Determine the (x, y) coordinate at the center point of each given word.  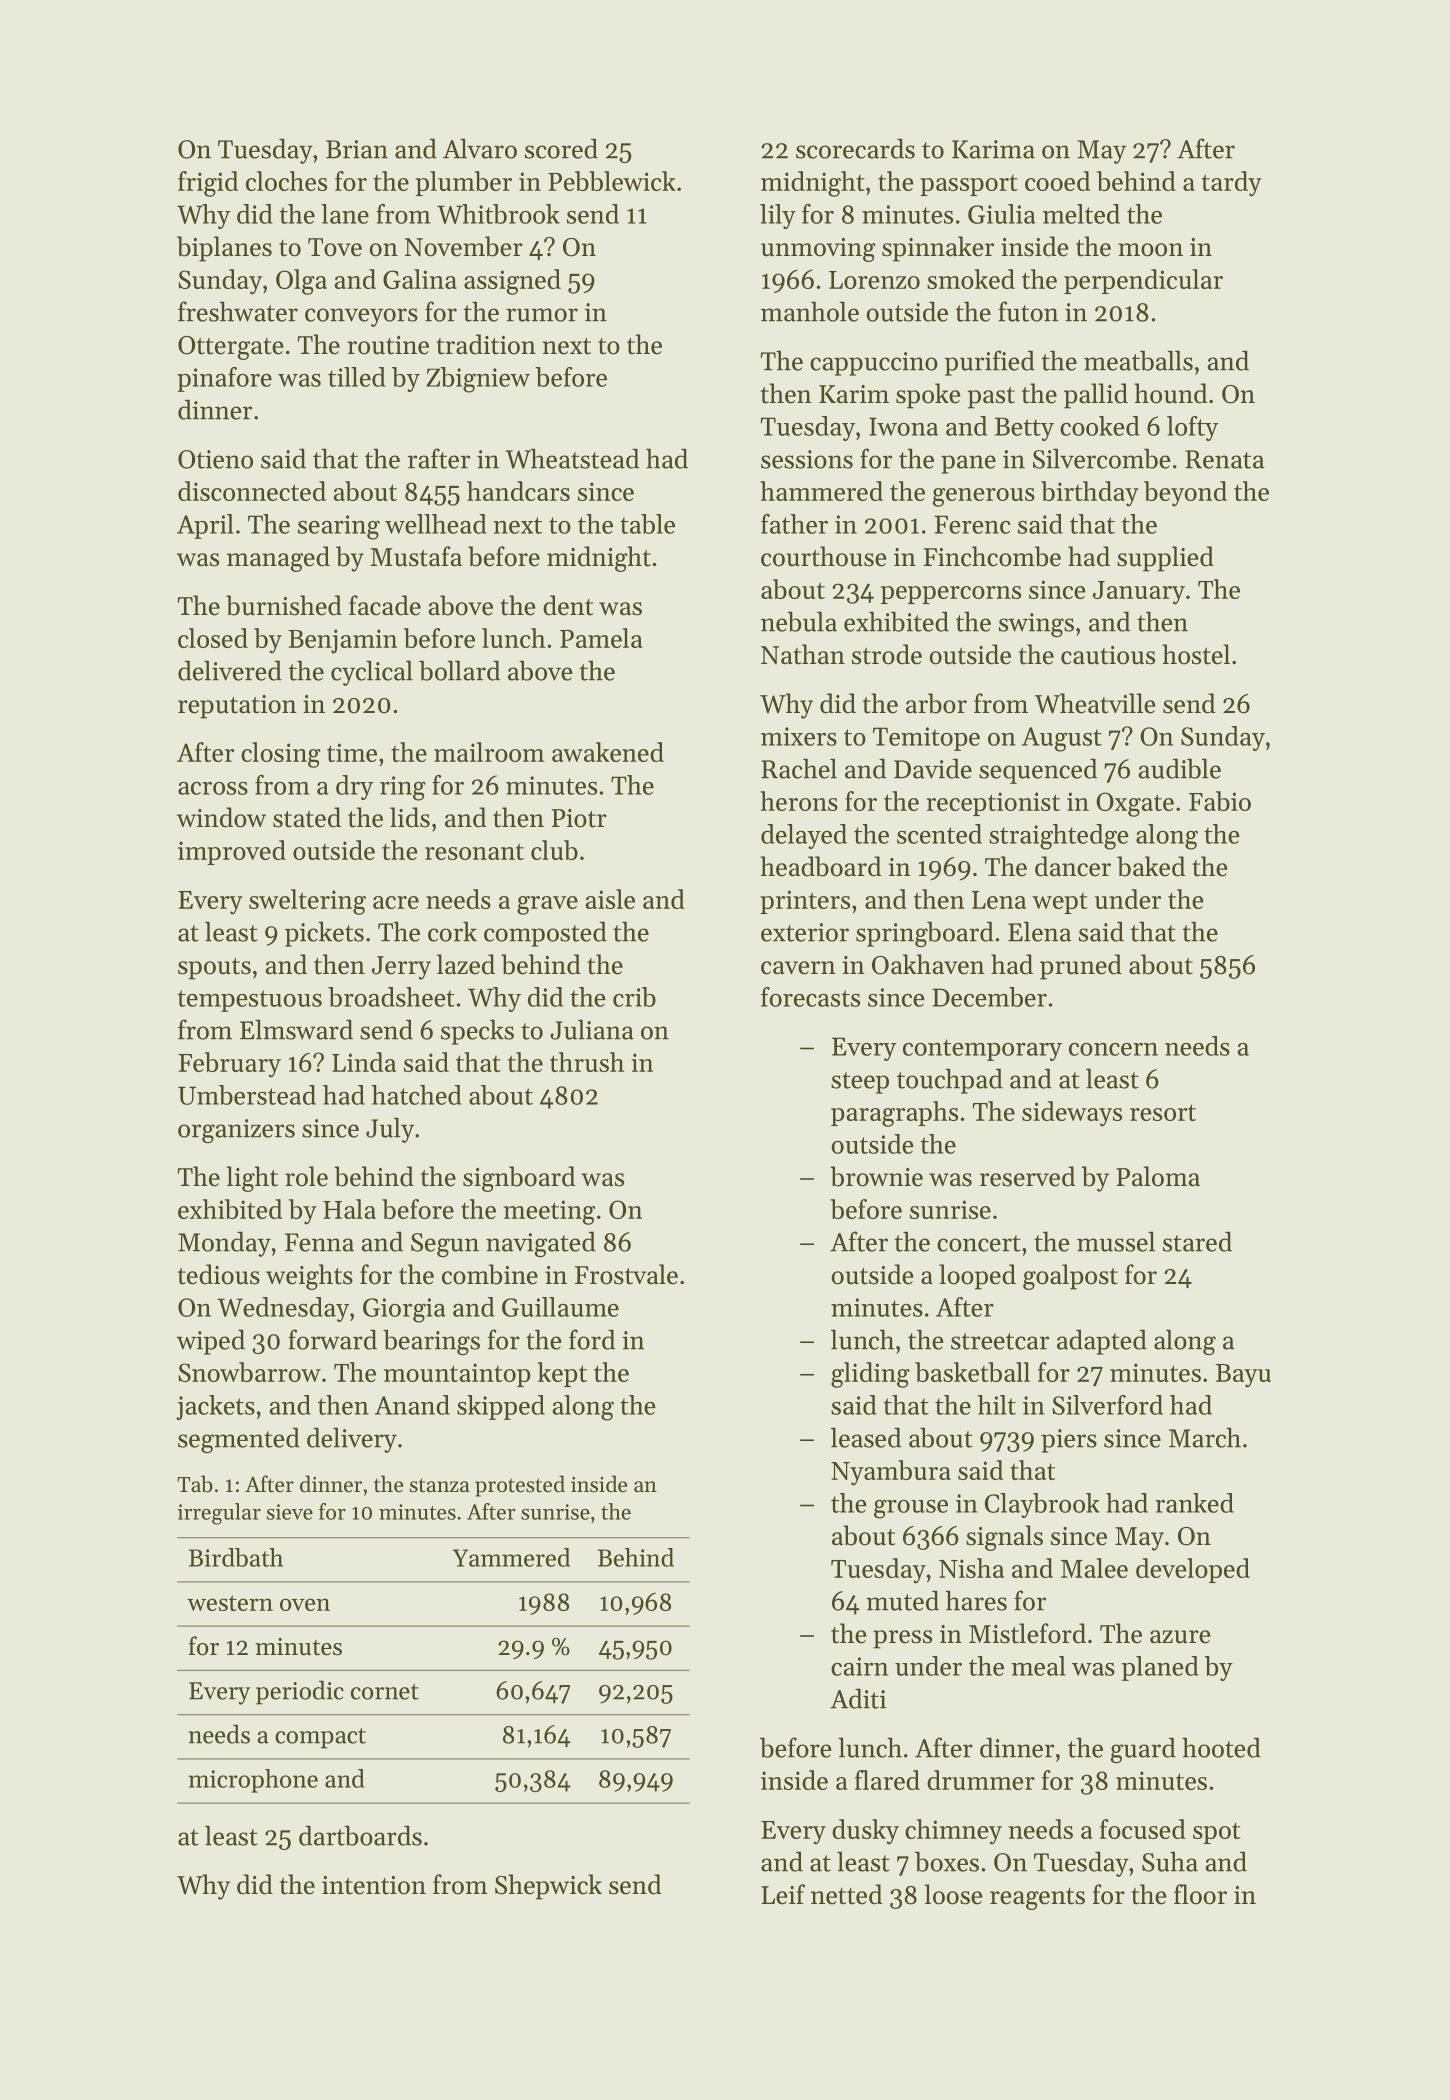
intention (374, 1885)
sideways (1072, 1114)
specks (477, 1032)
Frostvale (626, 1274)
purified (989, 363)
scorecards (855, 148)
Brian (357, 149)
